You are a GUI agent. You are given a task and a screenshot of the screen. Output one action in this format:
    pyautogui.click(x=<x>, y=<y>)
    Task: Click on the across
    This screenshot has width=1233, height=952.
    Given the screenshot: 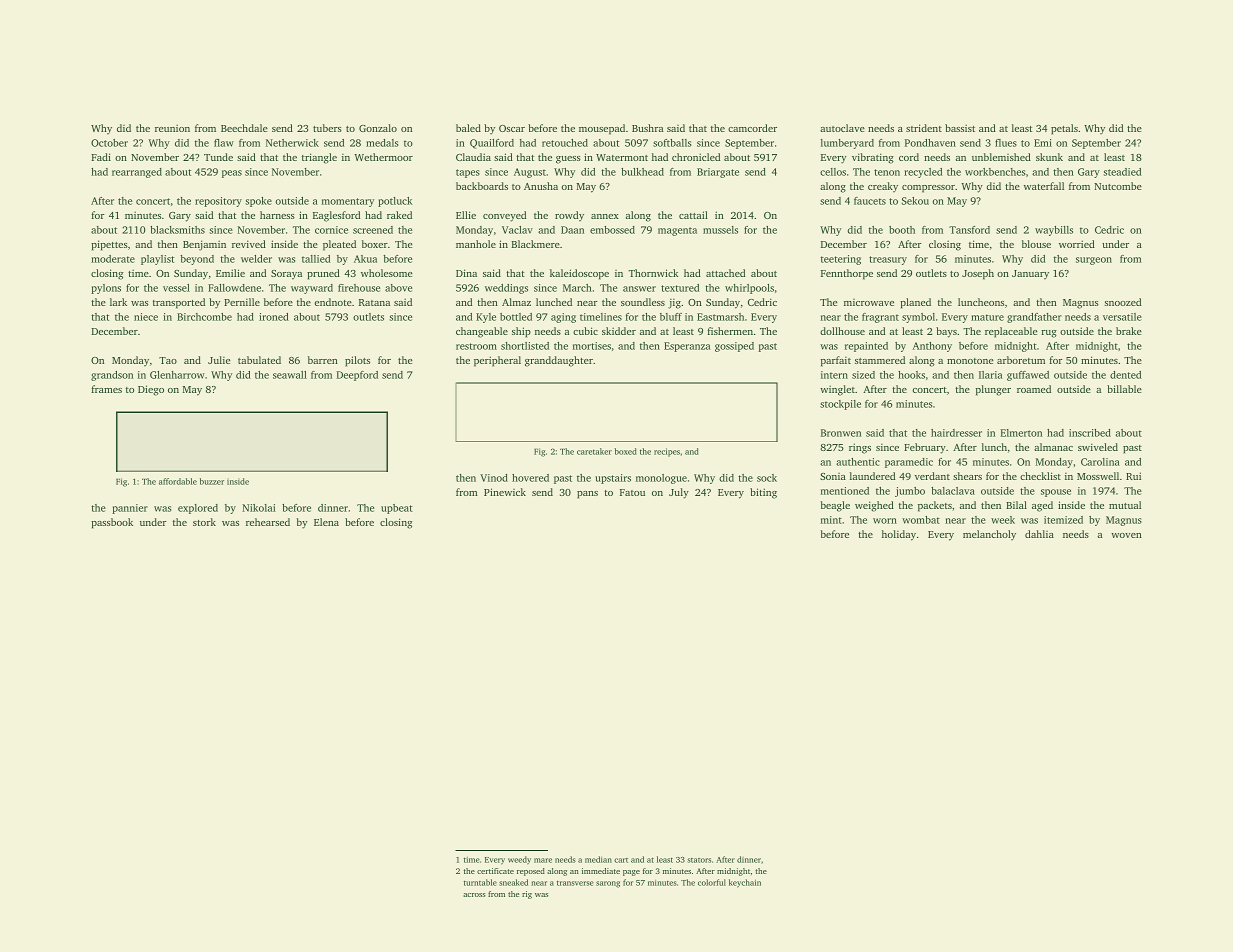 What is the action you would take?
    pyautogui.click(x=474, y=895)
